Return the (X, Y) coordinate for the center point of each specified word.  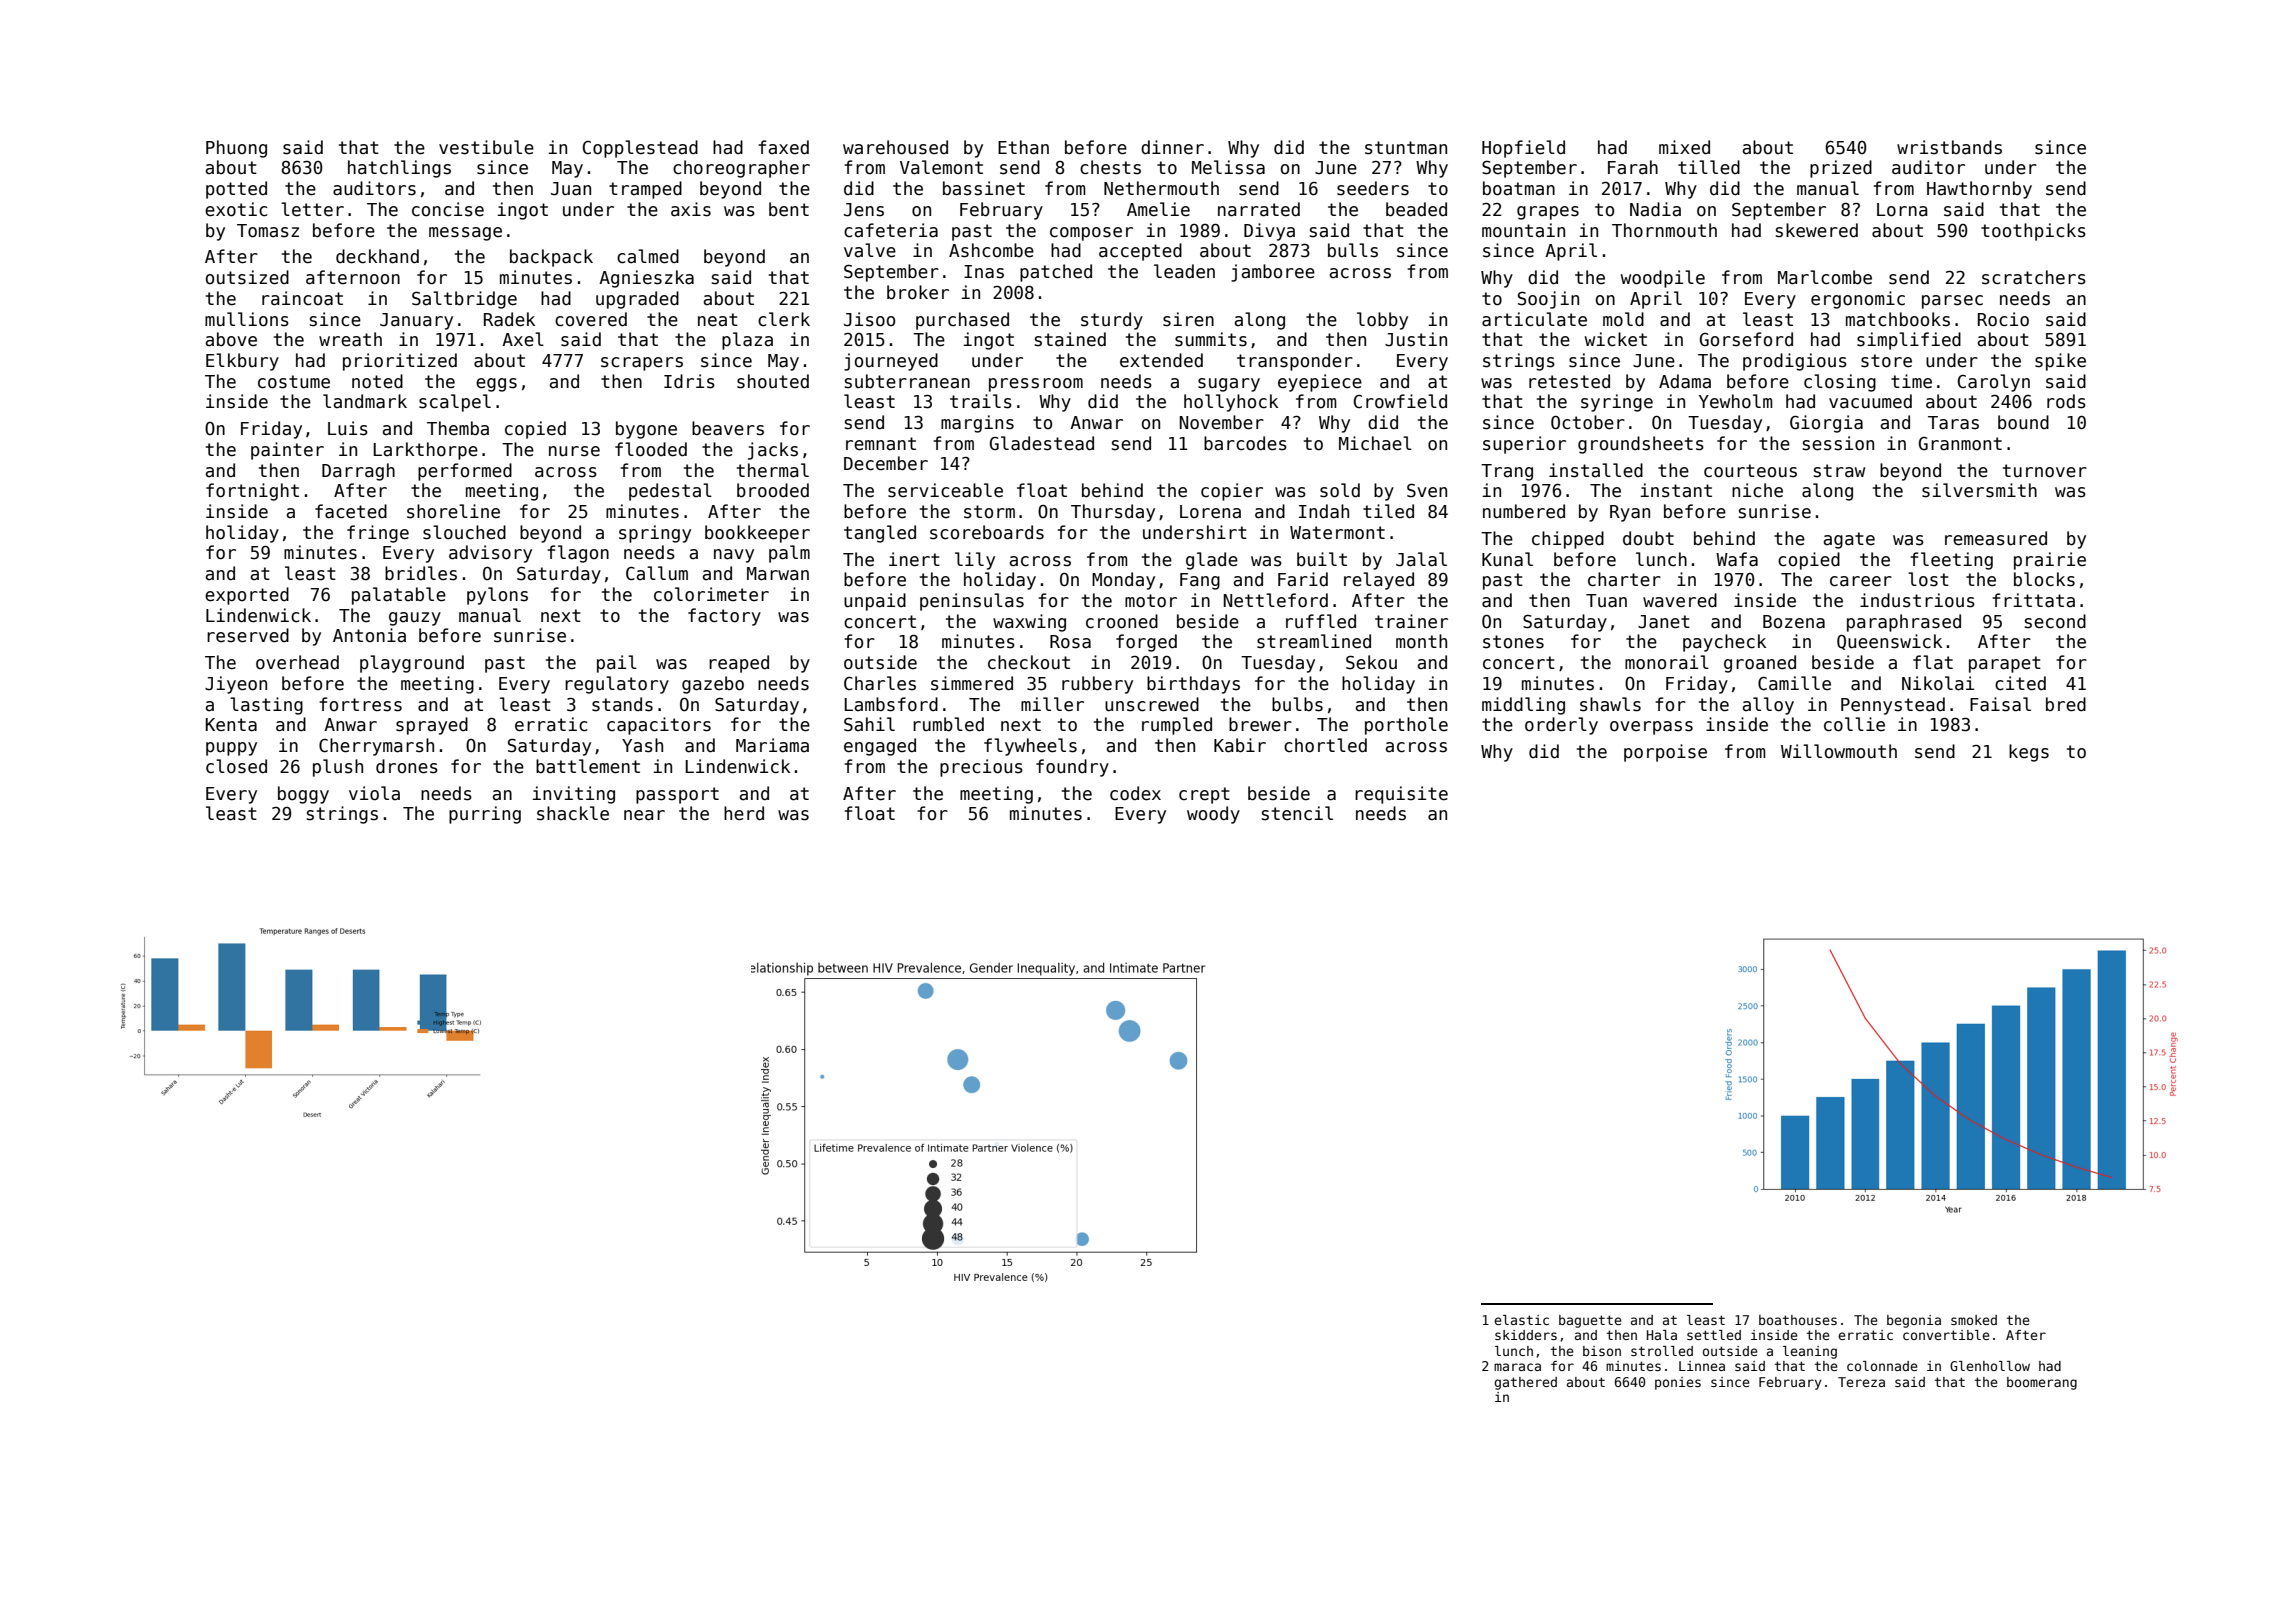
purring (485, 815)
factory (724, 617)
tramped (645, 190)
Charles (880, 683)
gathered (1525, 1383)
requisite (1401, 795)
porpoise (1665, 753)
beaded (1416, 209)
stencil (1297, 813)
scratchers (2034, 277)
